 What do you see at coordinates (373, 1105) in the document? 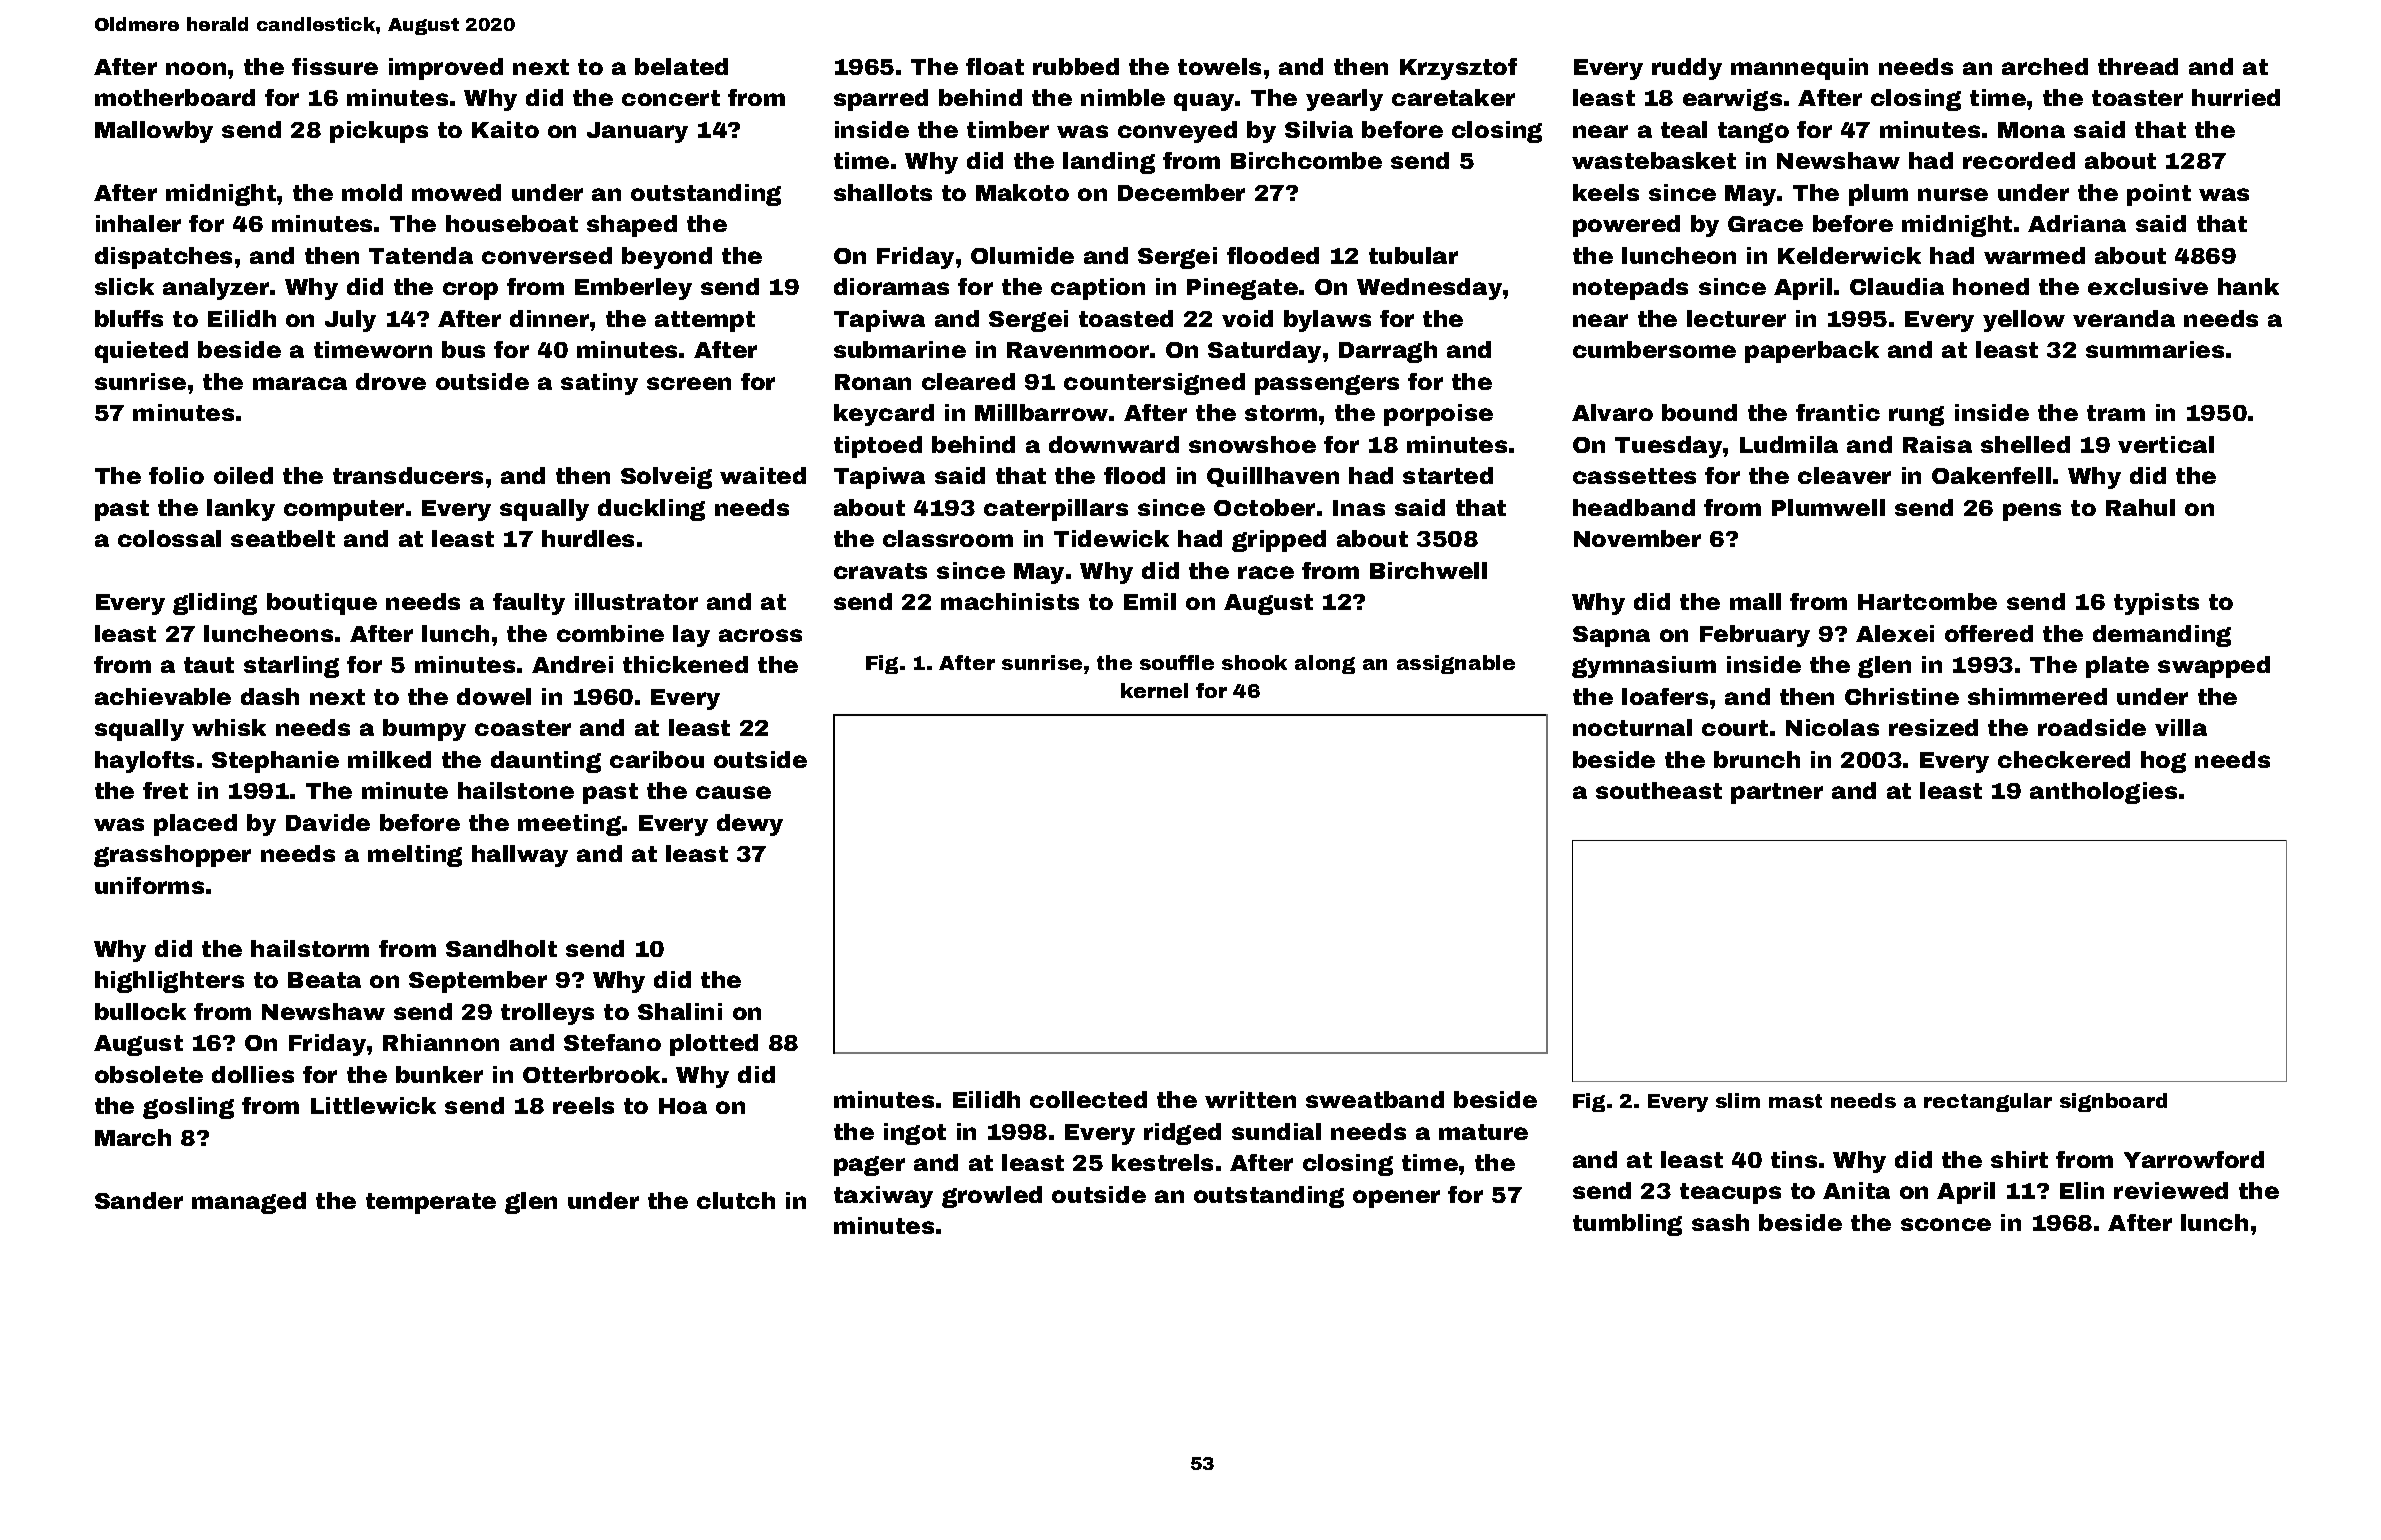
I see `Littlewick` at bounding box center [373, 1105].
